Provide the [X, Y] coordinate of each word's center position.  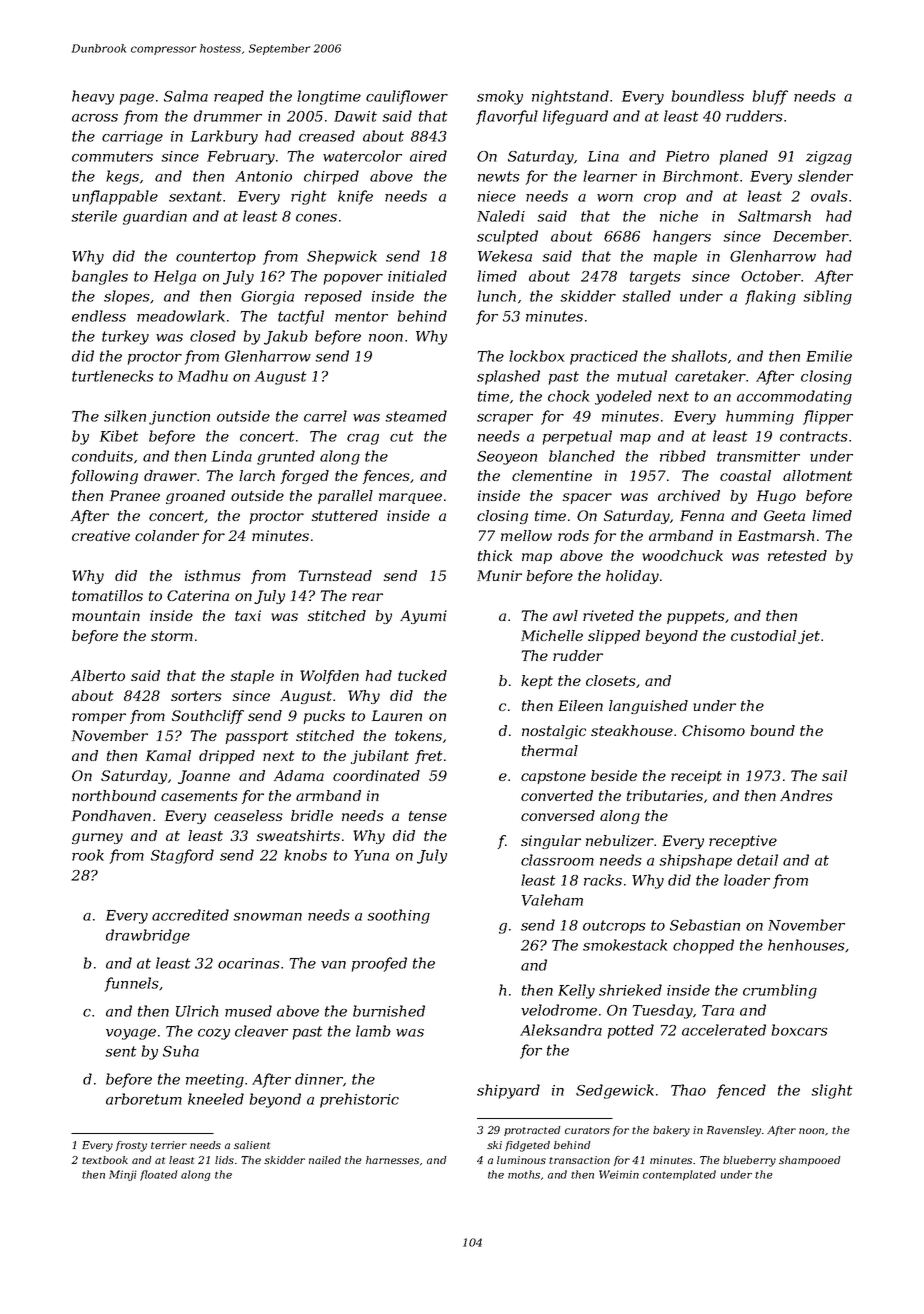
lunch [496, 296]
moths [524, 1174]
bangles [100, 277]
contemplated [679, 1175]
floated [158, 1175]
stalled [646, 296]
